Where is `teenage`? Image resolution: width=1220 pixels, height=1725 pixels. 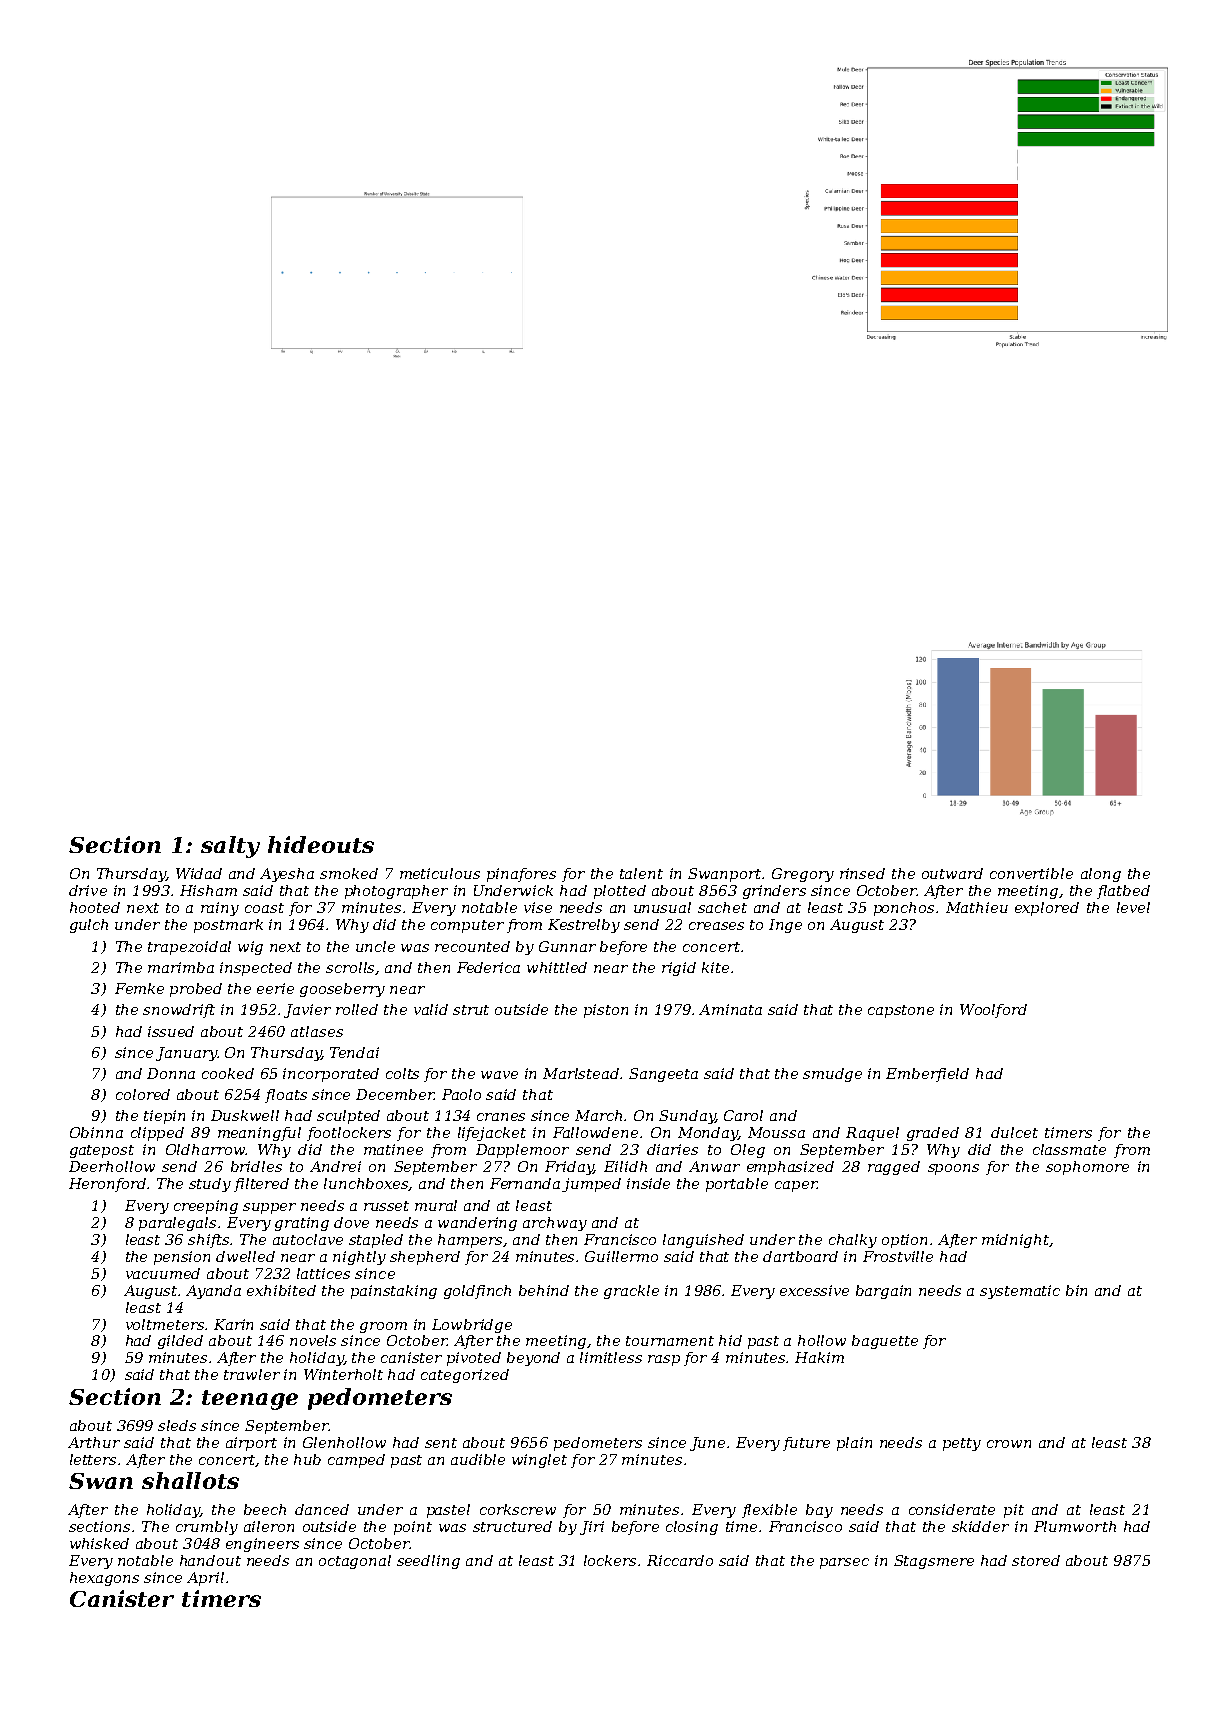
teenage is located at coordinates (250, 1400).
